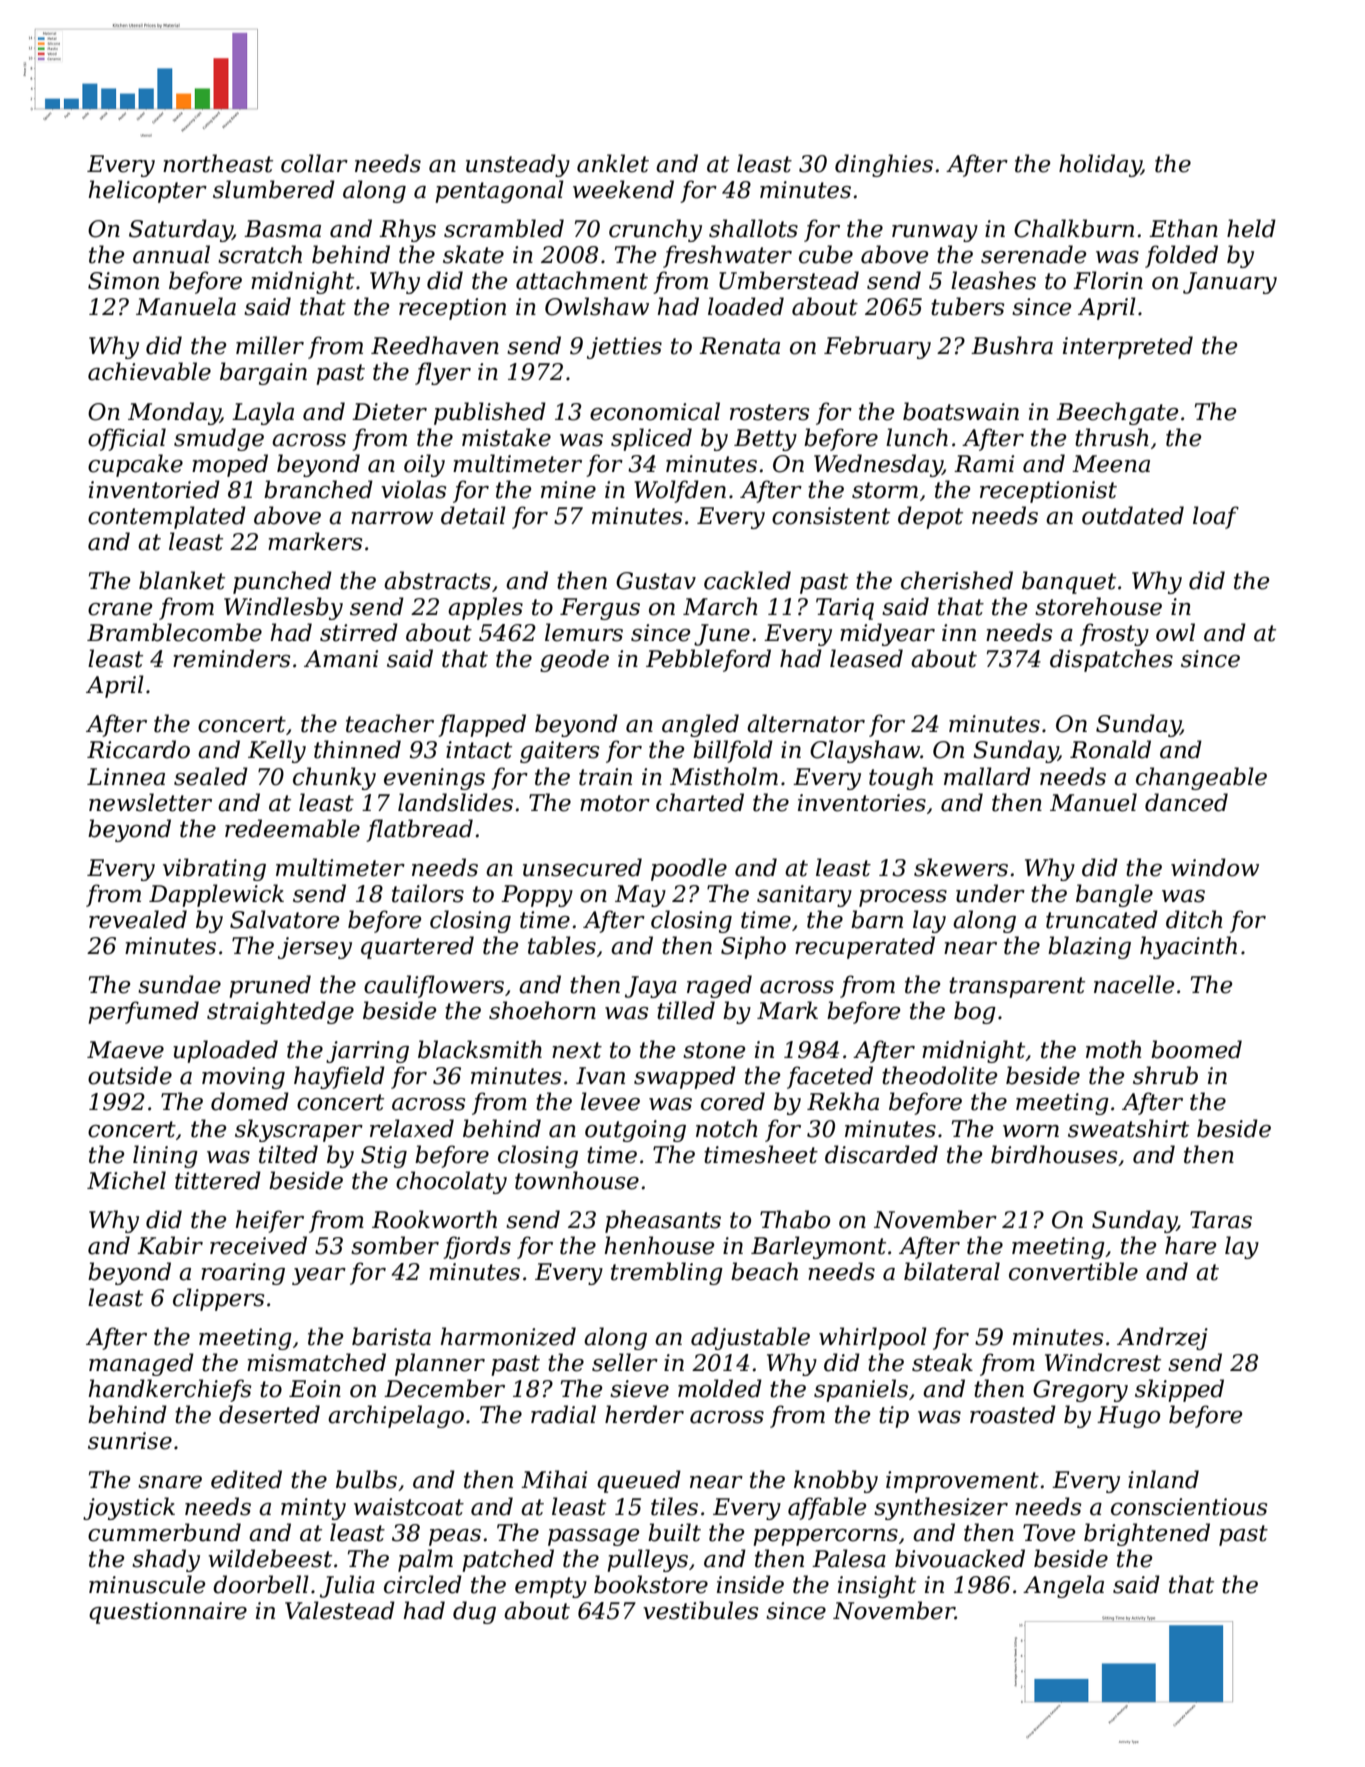 This document has height=1767, width=1365. I want to click on adjustable, so click(750, 1338).
